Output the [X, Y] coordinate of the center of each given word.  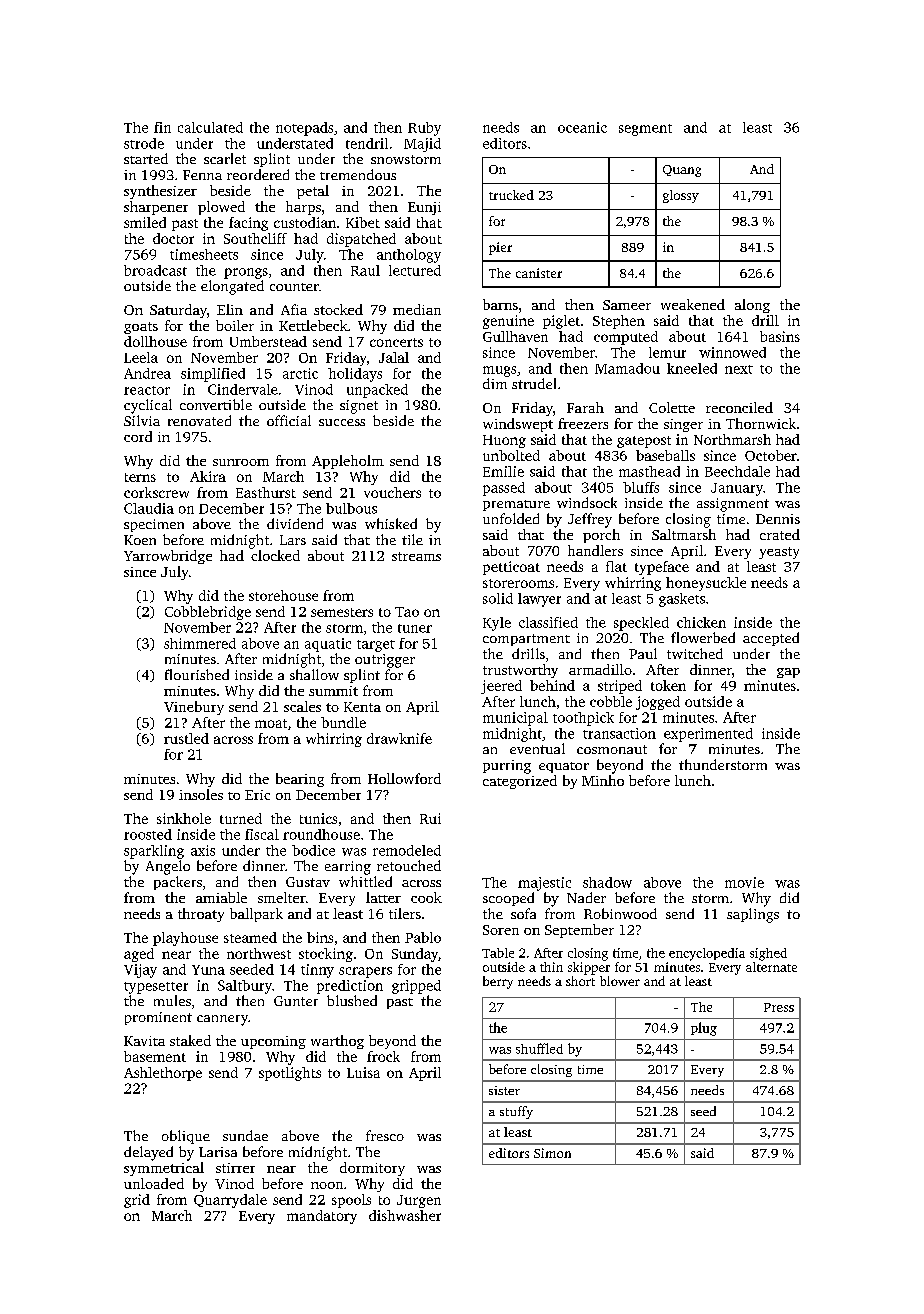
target [376, 646]
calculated [210, 127]
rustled [186, 738]
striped [620, 687]
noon [327, 1185]
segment [645, 130]
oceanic [582, 127]
